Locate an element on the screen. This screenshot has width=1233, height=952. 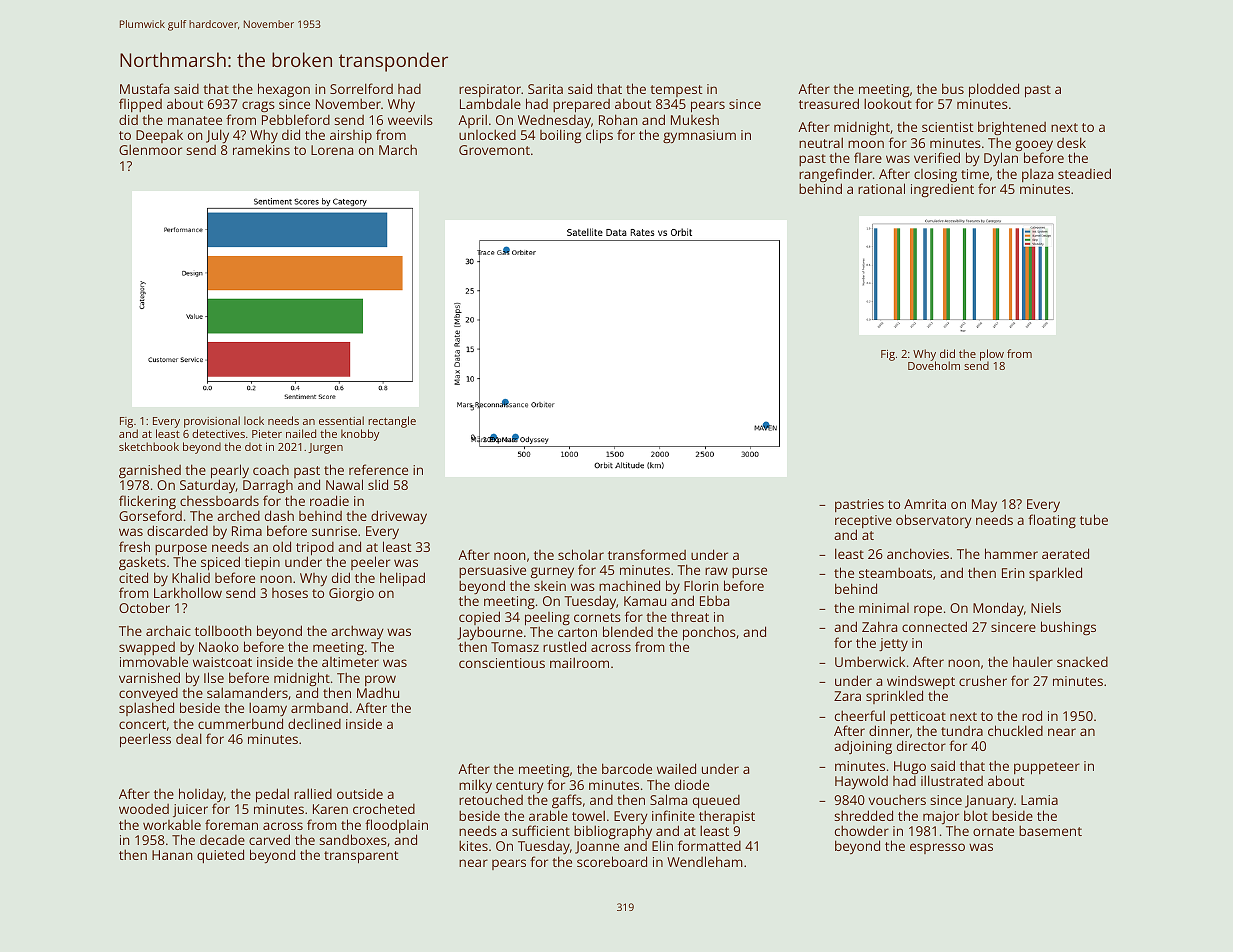
desk is located at coordinates (1071, 142).
